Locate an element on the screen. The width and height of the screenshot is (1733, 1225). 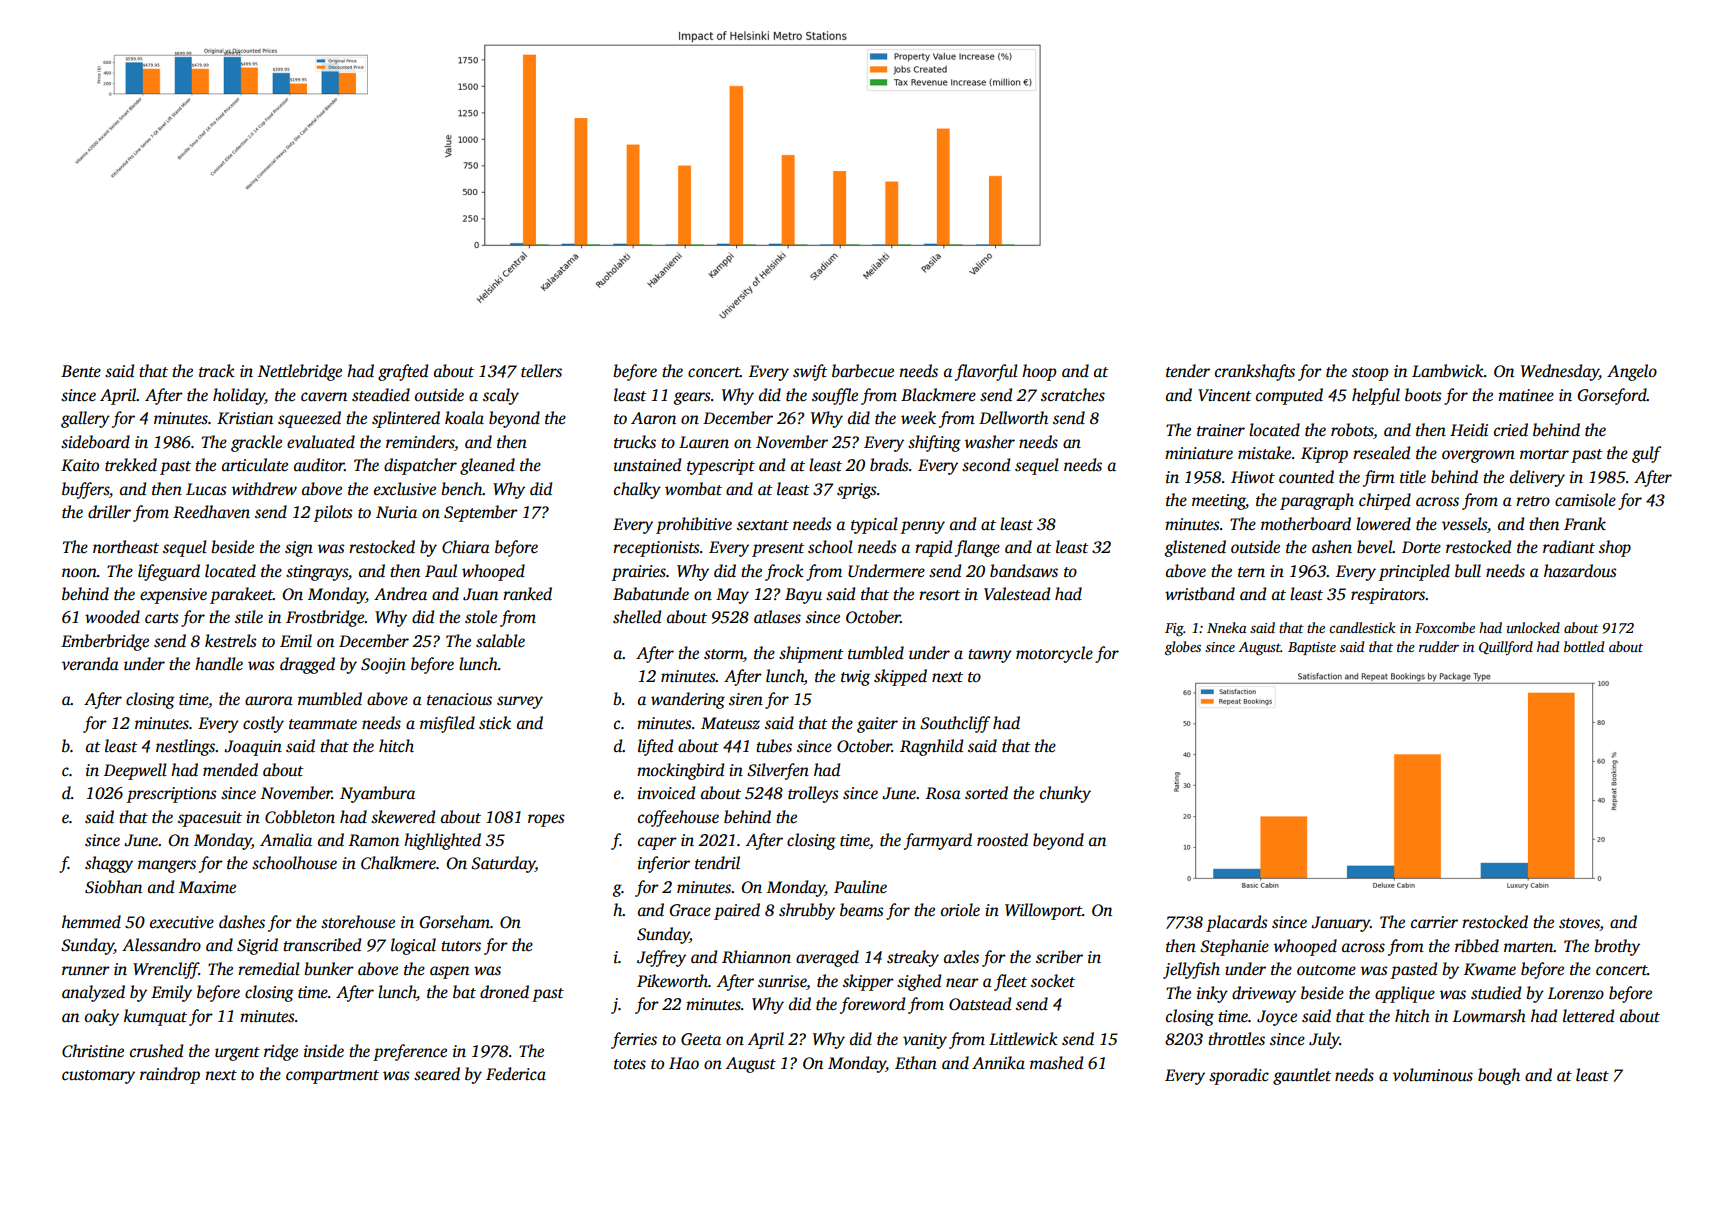
reminders is located at coordinates (420, 442).
